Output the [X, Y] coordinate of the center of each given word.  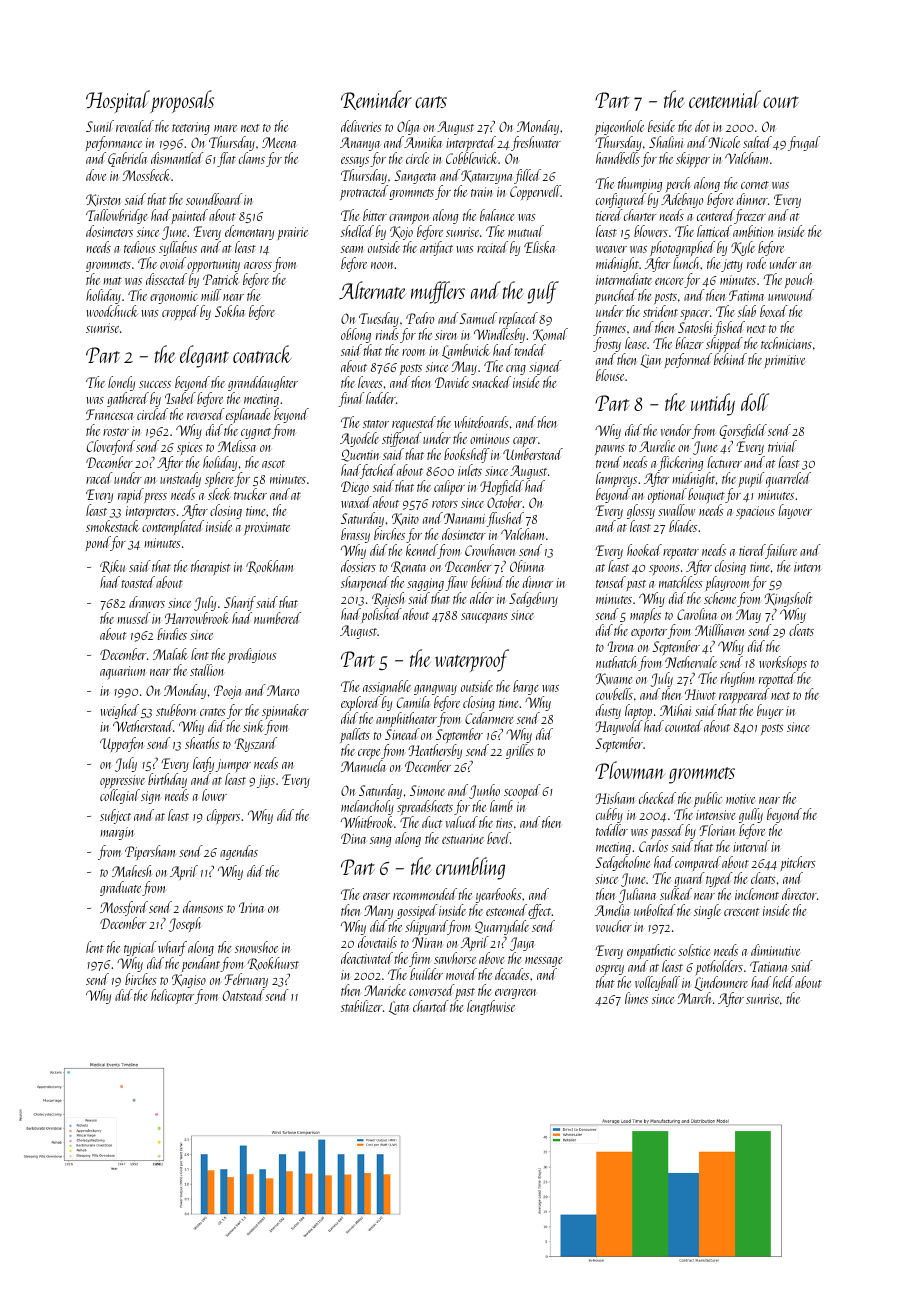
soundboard [214, 199]
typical [140, 948]
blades [683, 526]
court [781, 102]
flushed [505, 519]
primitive [784, 361]
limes [636, 998]
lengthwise [491, 1007]
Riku [112, 566]
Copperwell [535, 192]
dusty [608, 711]
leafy [203, 764]
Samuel [478, 318]
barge [525, 687]
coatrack [262, 354]
